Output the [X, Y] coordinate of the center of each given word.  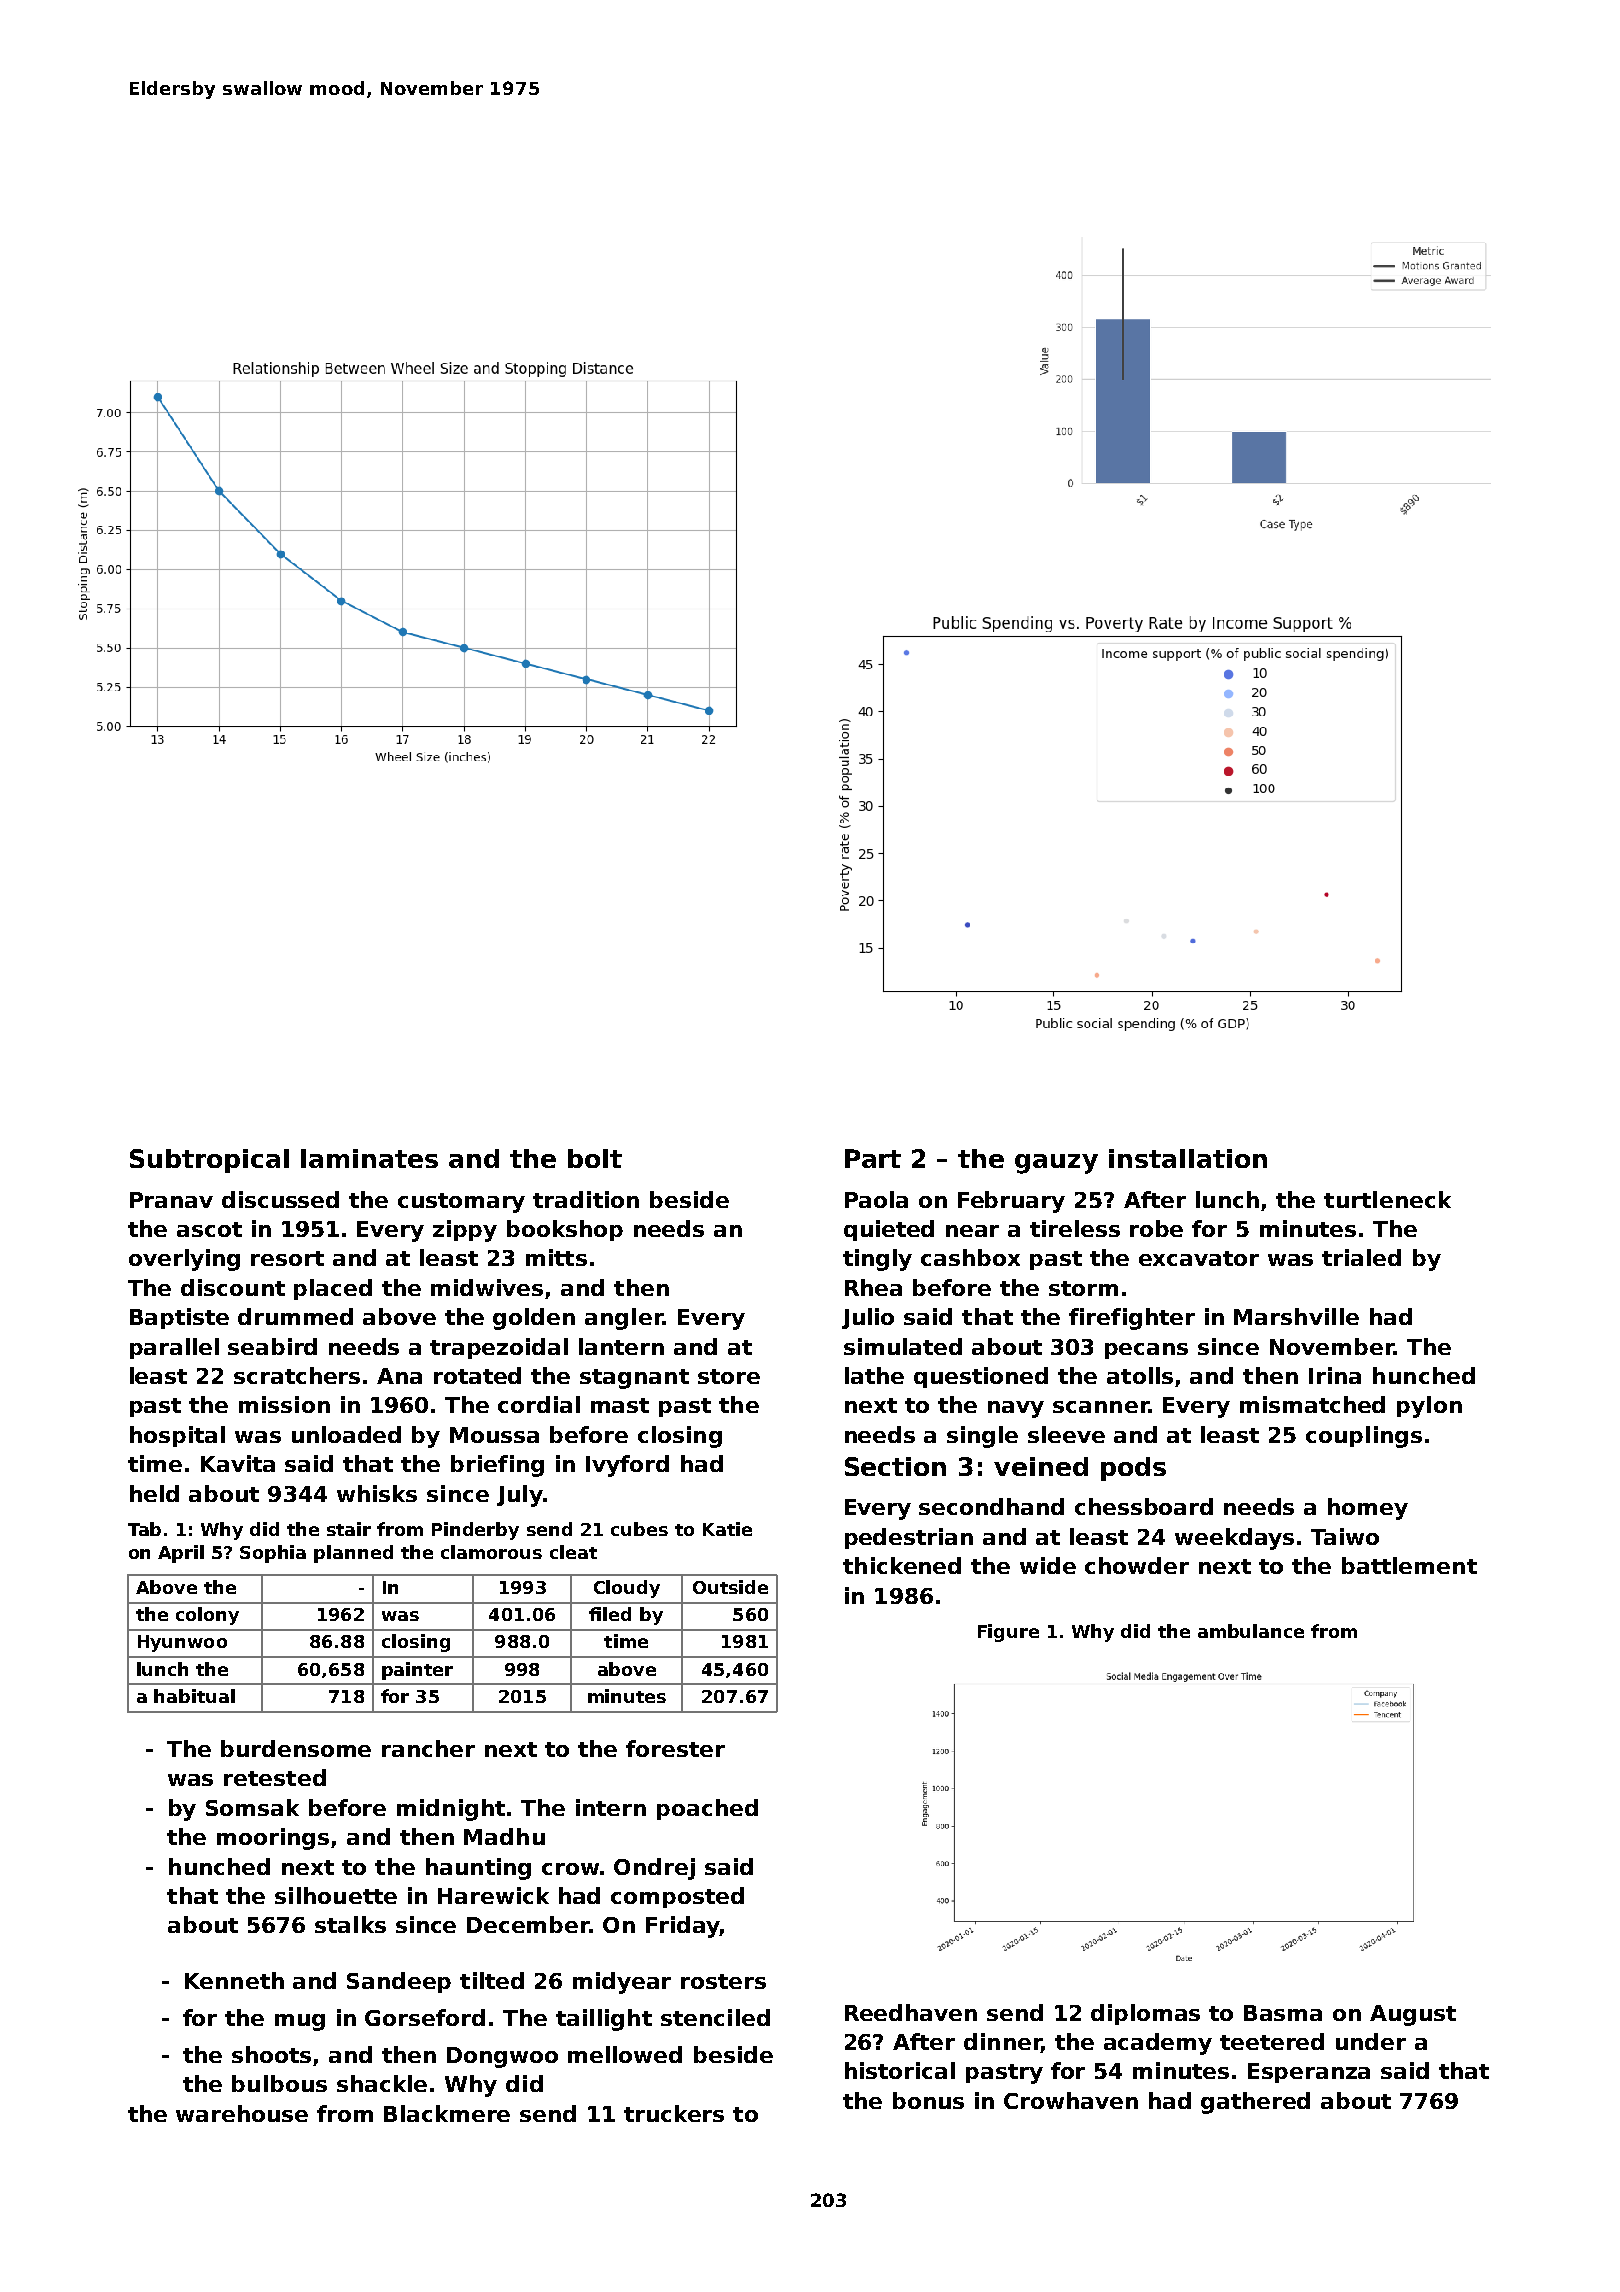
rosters [723, 1981]
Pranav [171, 1200]
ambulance [1251, 1631]
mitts [556, 1257]
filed [610, 1614]
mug [300, 2022]
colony [207, 1616]
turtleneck [1387, 1199]
